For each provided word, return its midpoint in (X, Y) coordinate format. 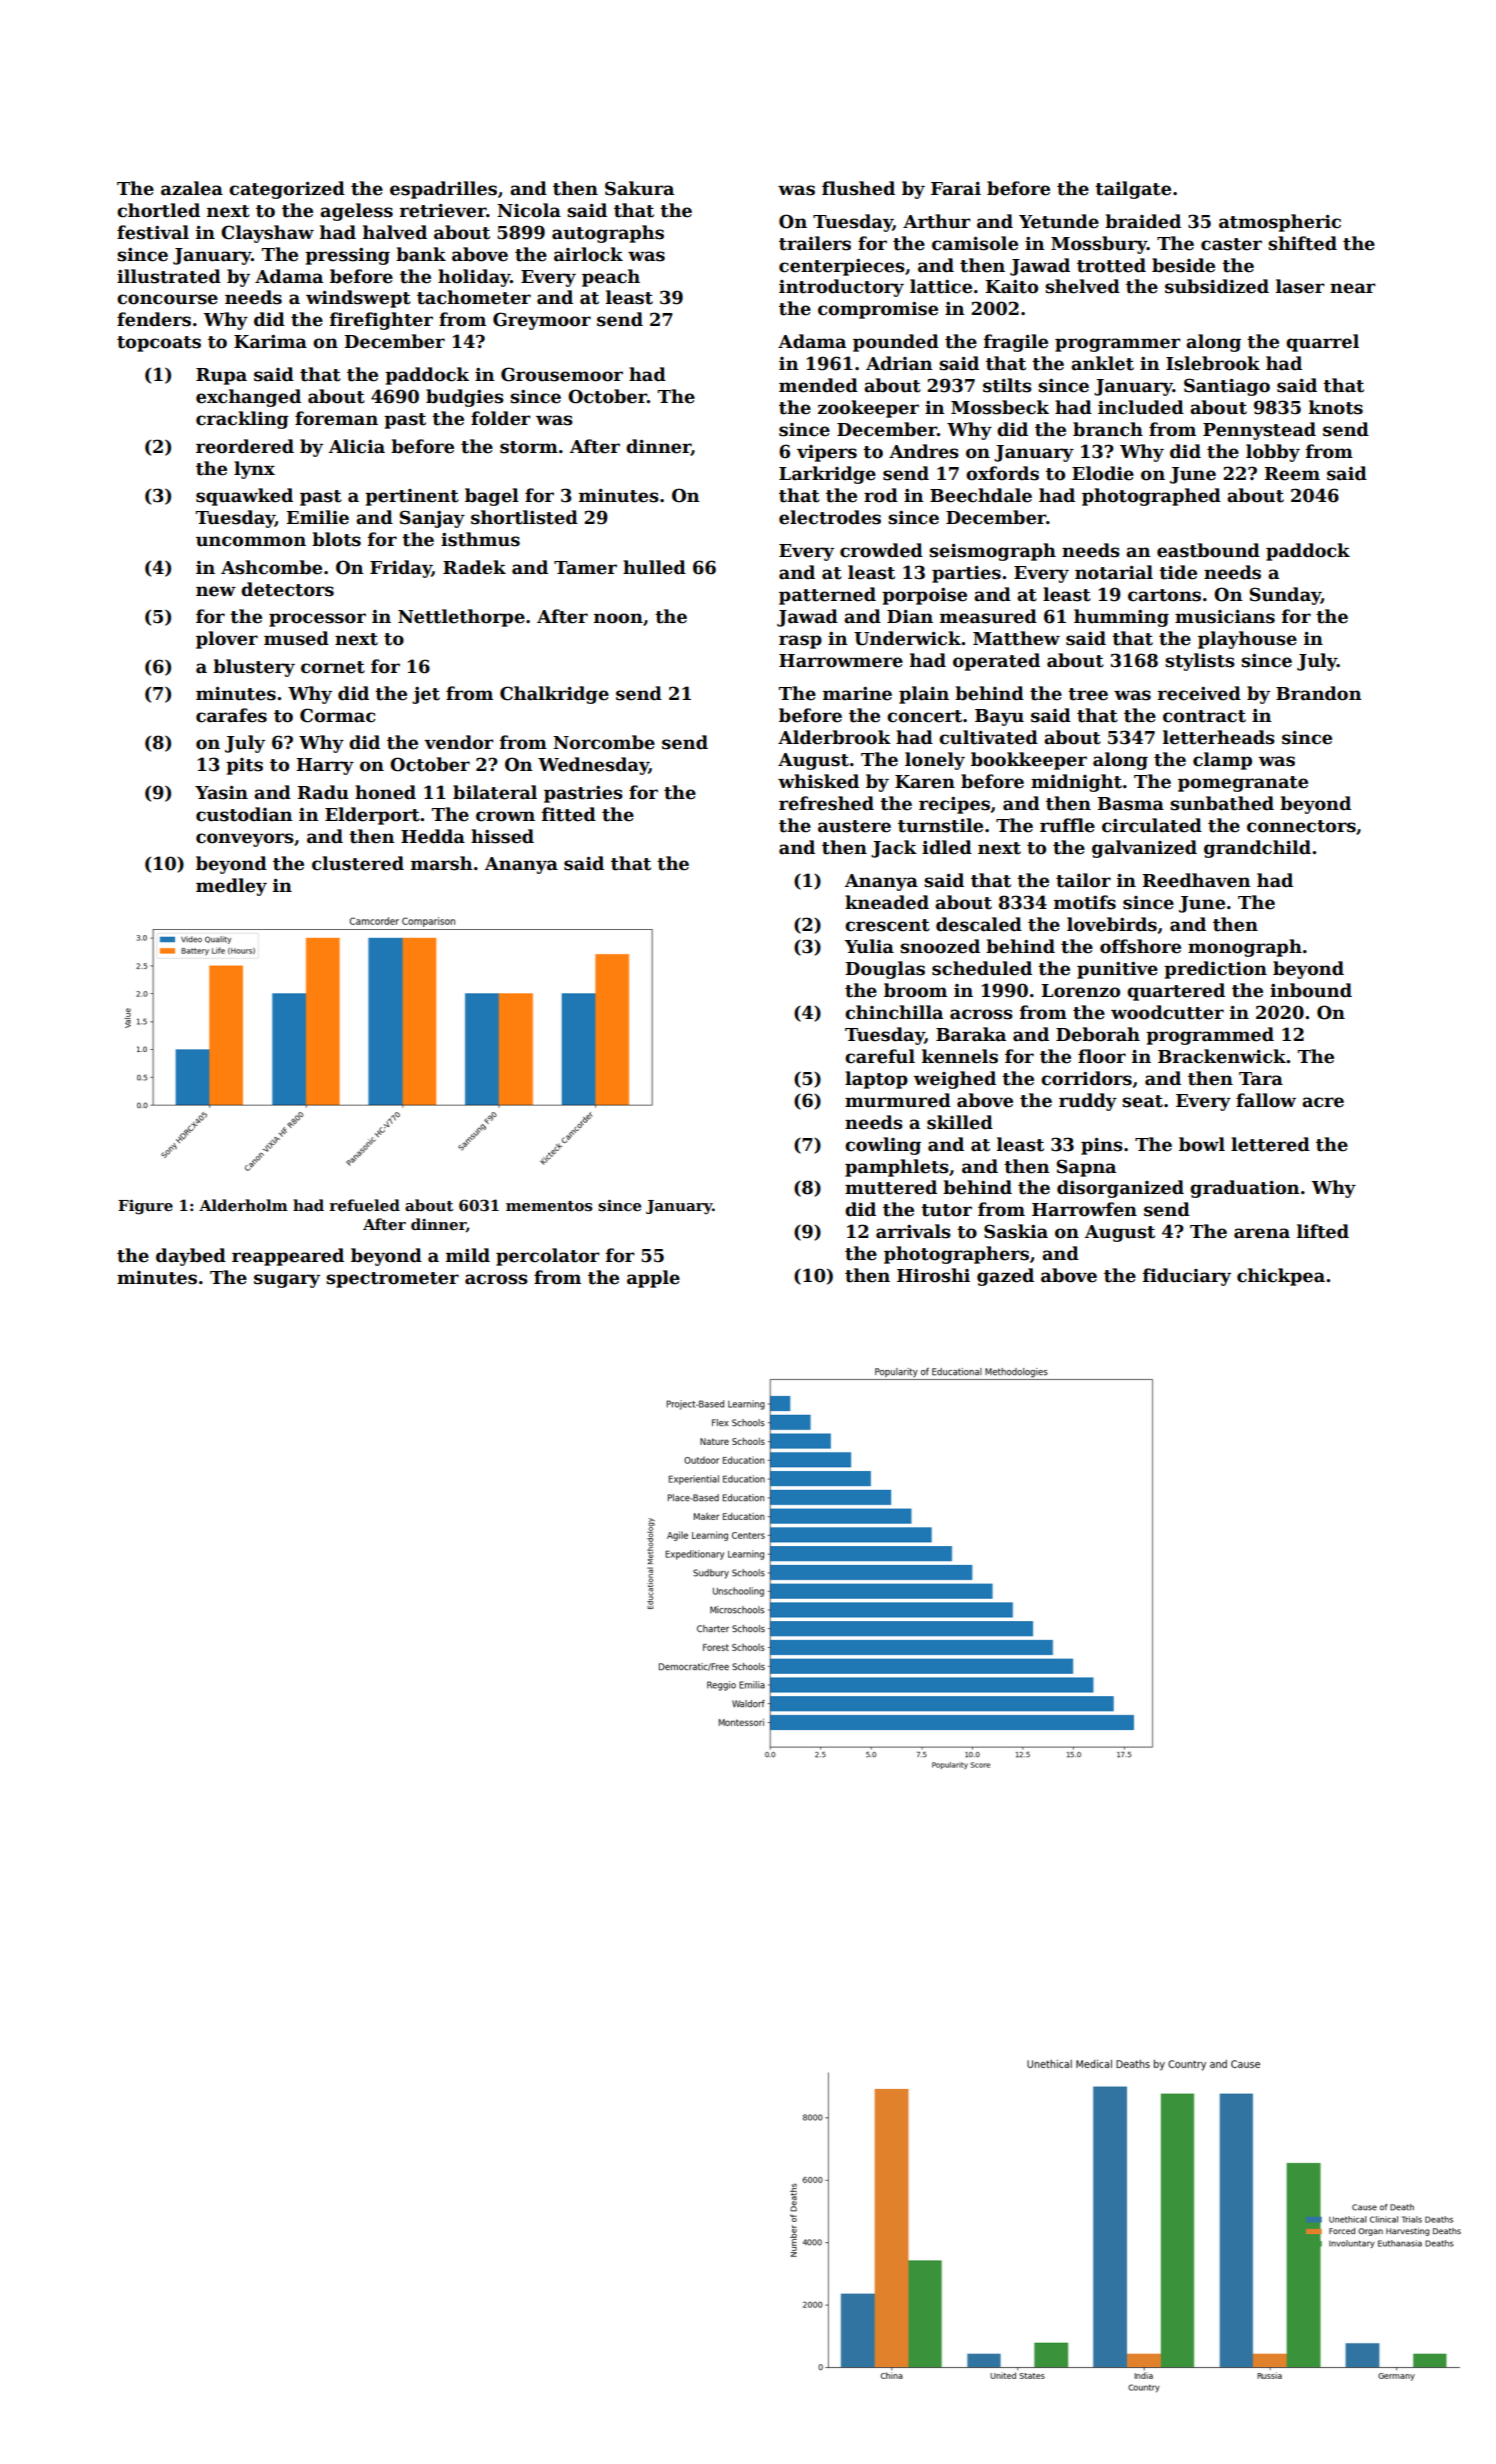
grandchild (1257, 849)
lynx (254, 470)
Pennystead (1259, 431)
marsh (441, 863)
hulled (654, 567)
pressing (347, 256)
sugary (287, 1281)
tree (1088, 694)
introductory (841, 288)
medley (231, 887)
